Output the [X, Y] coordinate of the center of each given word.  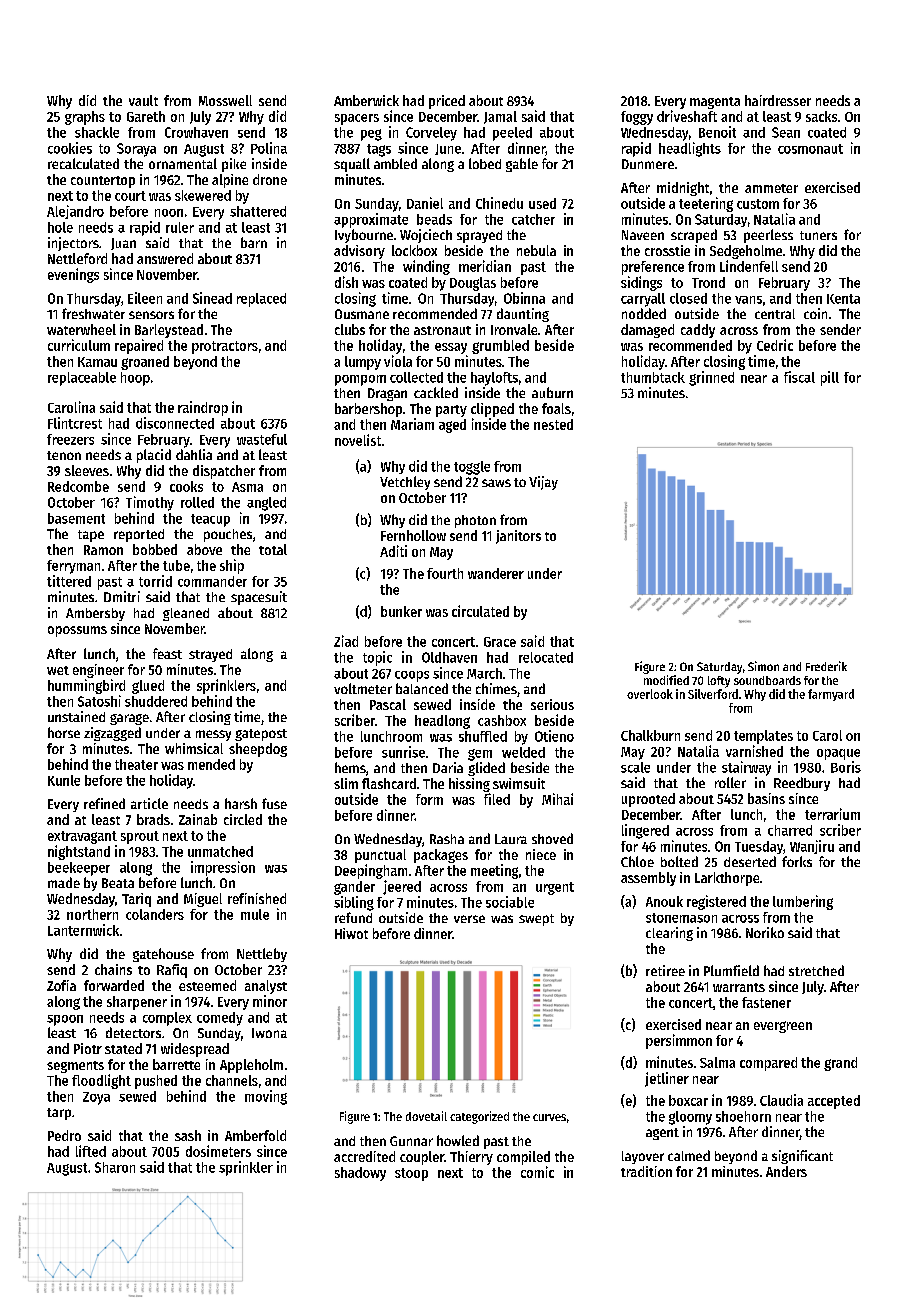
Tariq [136, 900]
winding [426, 267]
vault [143, 100]
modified [666, 680]
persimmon [679, 1041]
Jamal [500, 117]
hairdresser [778, 100]
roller [730, 782]
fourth [445, 573]
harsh [241, 803]
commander [212, 581]
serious [552, 704]
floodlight [101, 1081]
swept [536, 920]
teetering [706, 204]
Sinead [212, 298]
